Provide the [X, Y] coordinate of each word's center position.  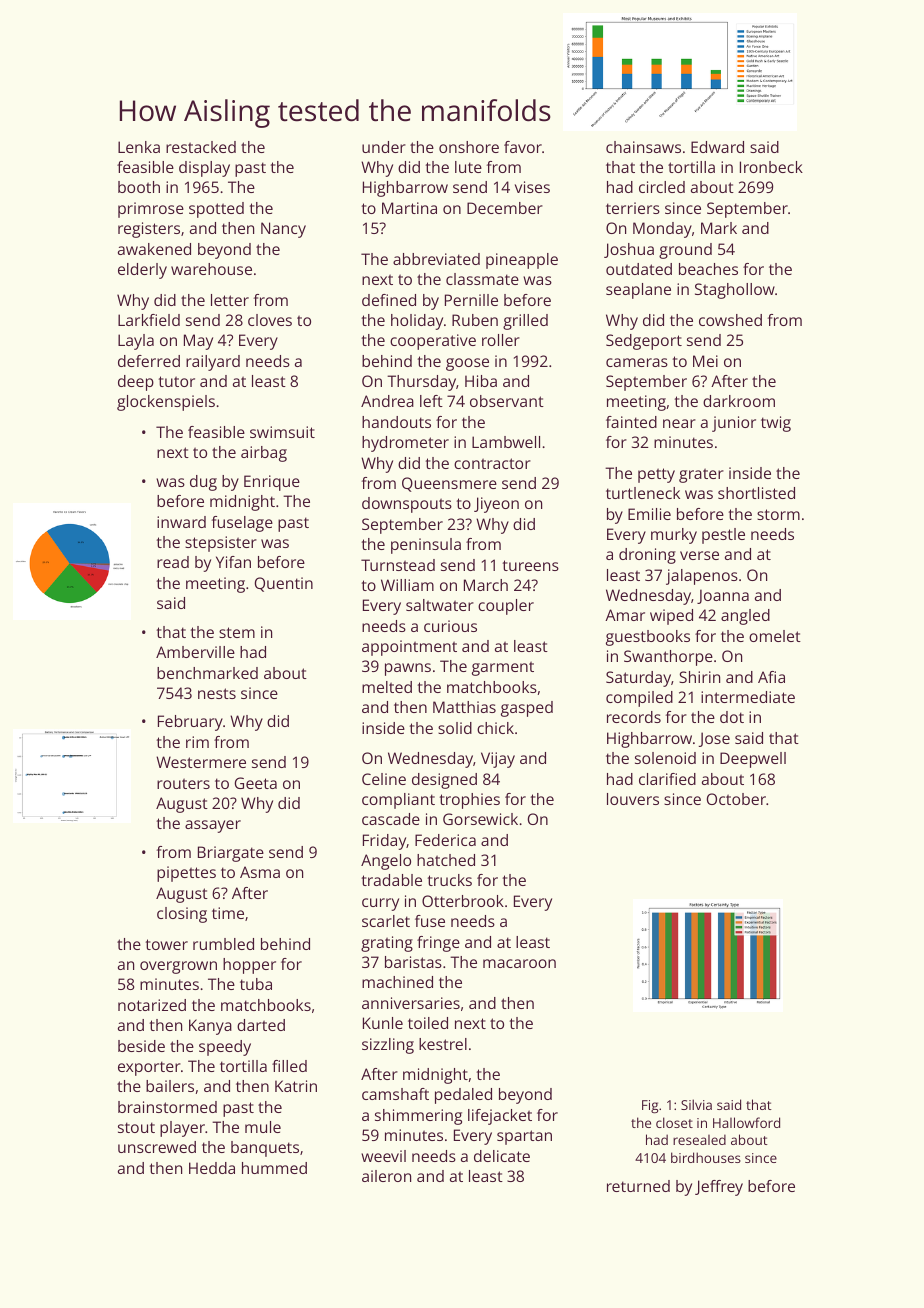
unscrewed [157, 1147]
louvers [633, 799]
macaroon [519, 963]
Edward [717, 147]
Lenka [139, 147]
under [384, 147]
